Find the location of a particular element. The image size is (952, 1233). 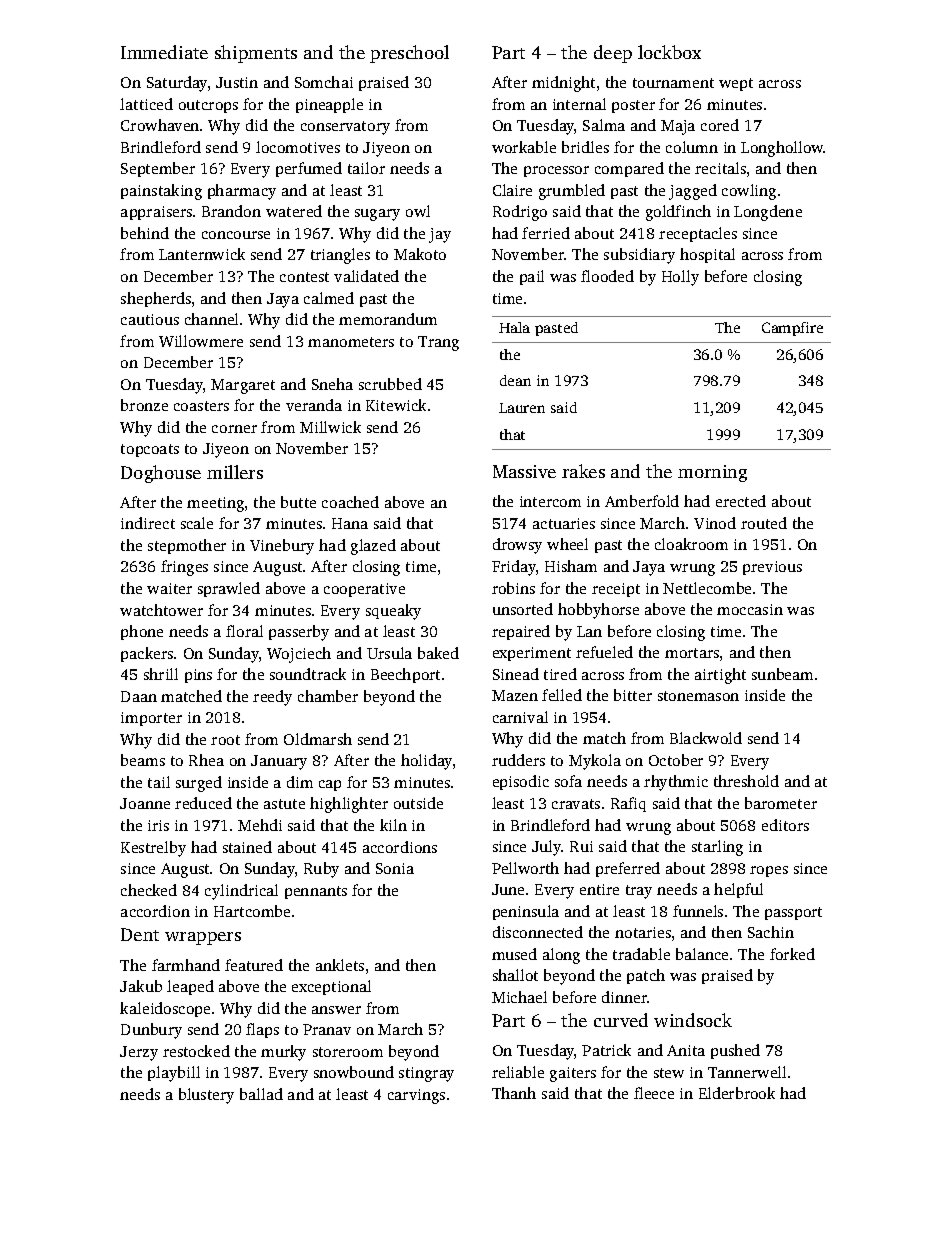

sunbeam is located at coordinates (782, 674).
